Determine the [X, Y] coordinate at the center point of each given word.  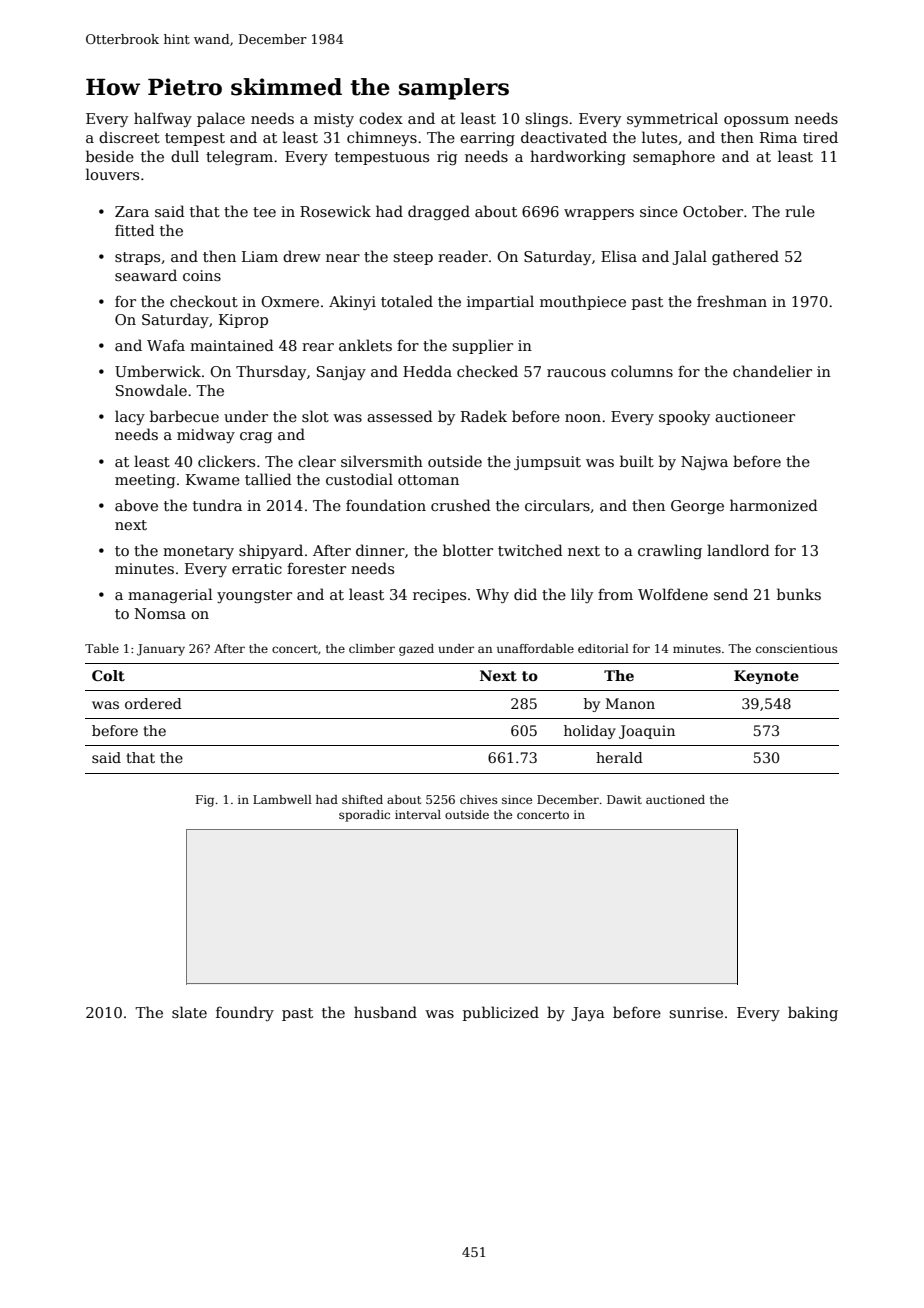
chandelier [772, 371]
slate [189, 1012]
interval [418, 814]
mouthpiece [583, 302]
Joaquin [647, 732]
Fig [205, 801]
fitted [135, 230]
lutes [659, 137]
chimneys [382, 138]
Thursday [271, 372]
